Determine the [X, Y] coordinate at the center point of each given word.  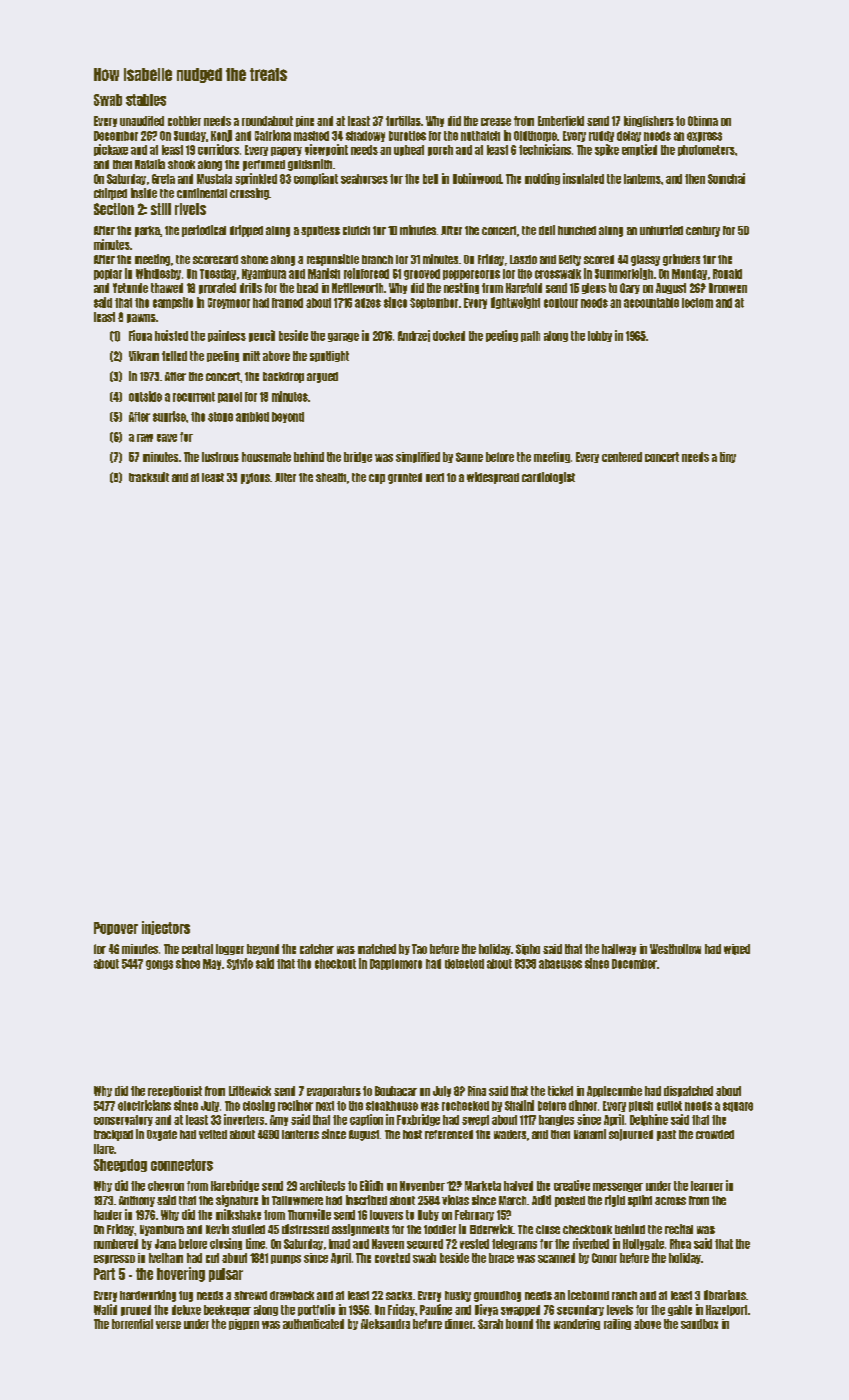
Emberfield [561, 121]
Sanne [469, 457]
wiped [737, 949]
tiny [728, 457]
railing [617, 1324]
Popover [116, 928]
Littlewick [250, 1091]
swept [475, 1120]
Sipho [528, 949]
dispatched [688, 1091]
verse [168, 1325]
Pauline [436, 1309]
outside [145, 396]
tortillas [403, 121]
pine [305, 121]
